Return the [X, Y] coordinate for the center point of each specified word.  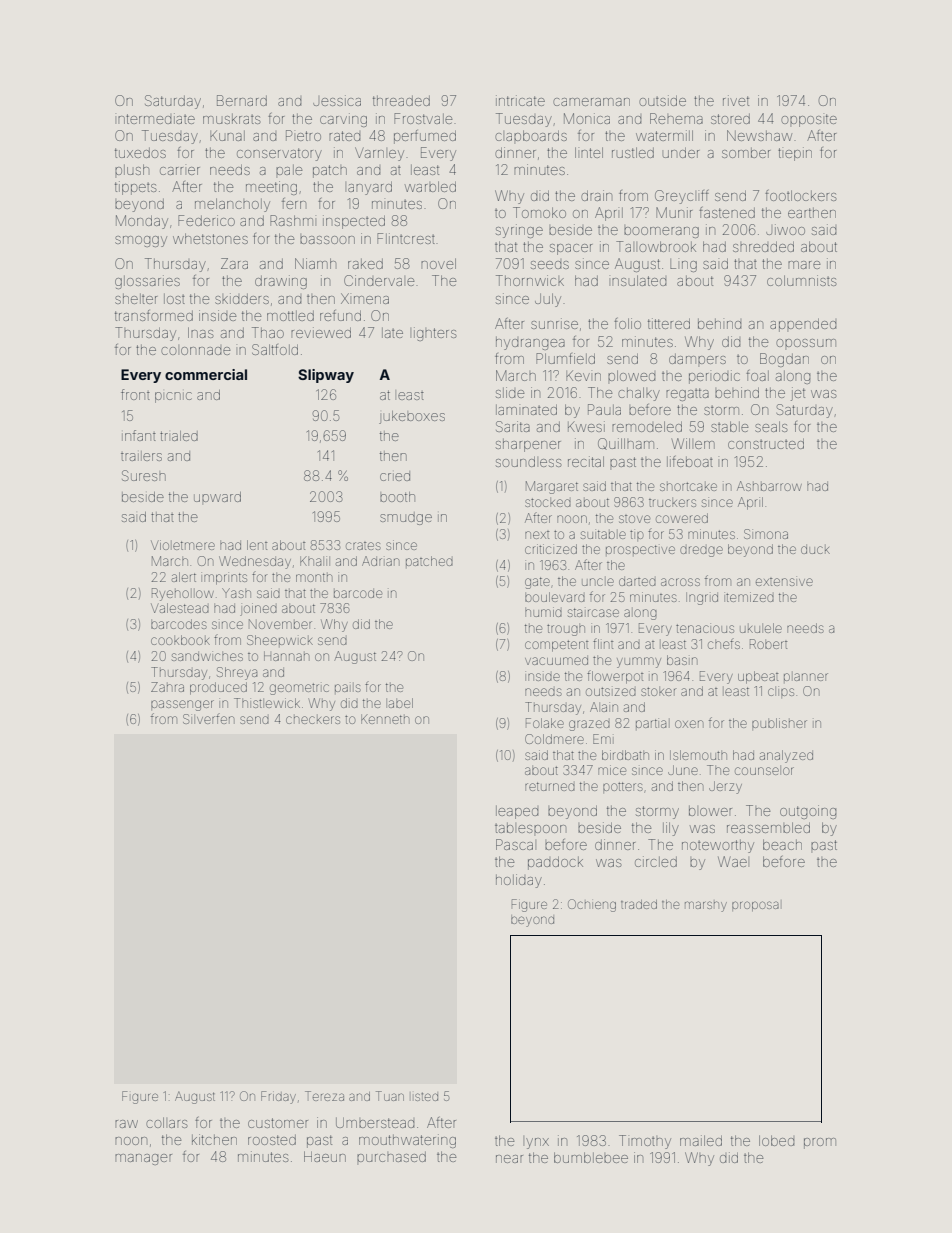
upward [217, 497]
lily [671, 829]
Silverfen [208, 718]
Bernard [242, 100]
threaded [401, 101]
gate [537, 583]
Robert [768, 644]
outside [662, 100]
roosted [272, 1140]
